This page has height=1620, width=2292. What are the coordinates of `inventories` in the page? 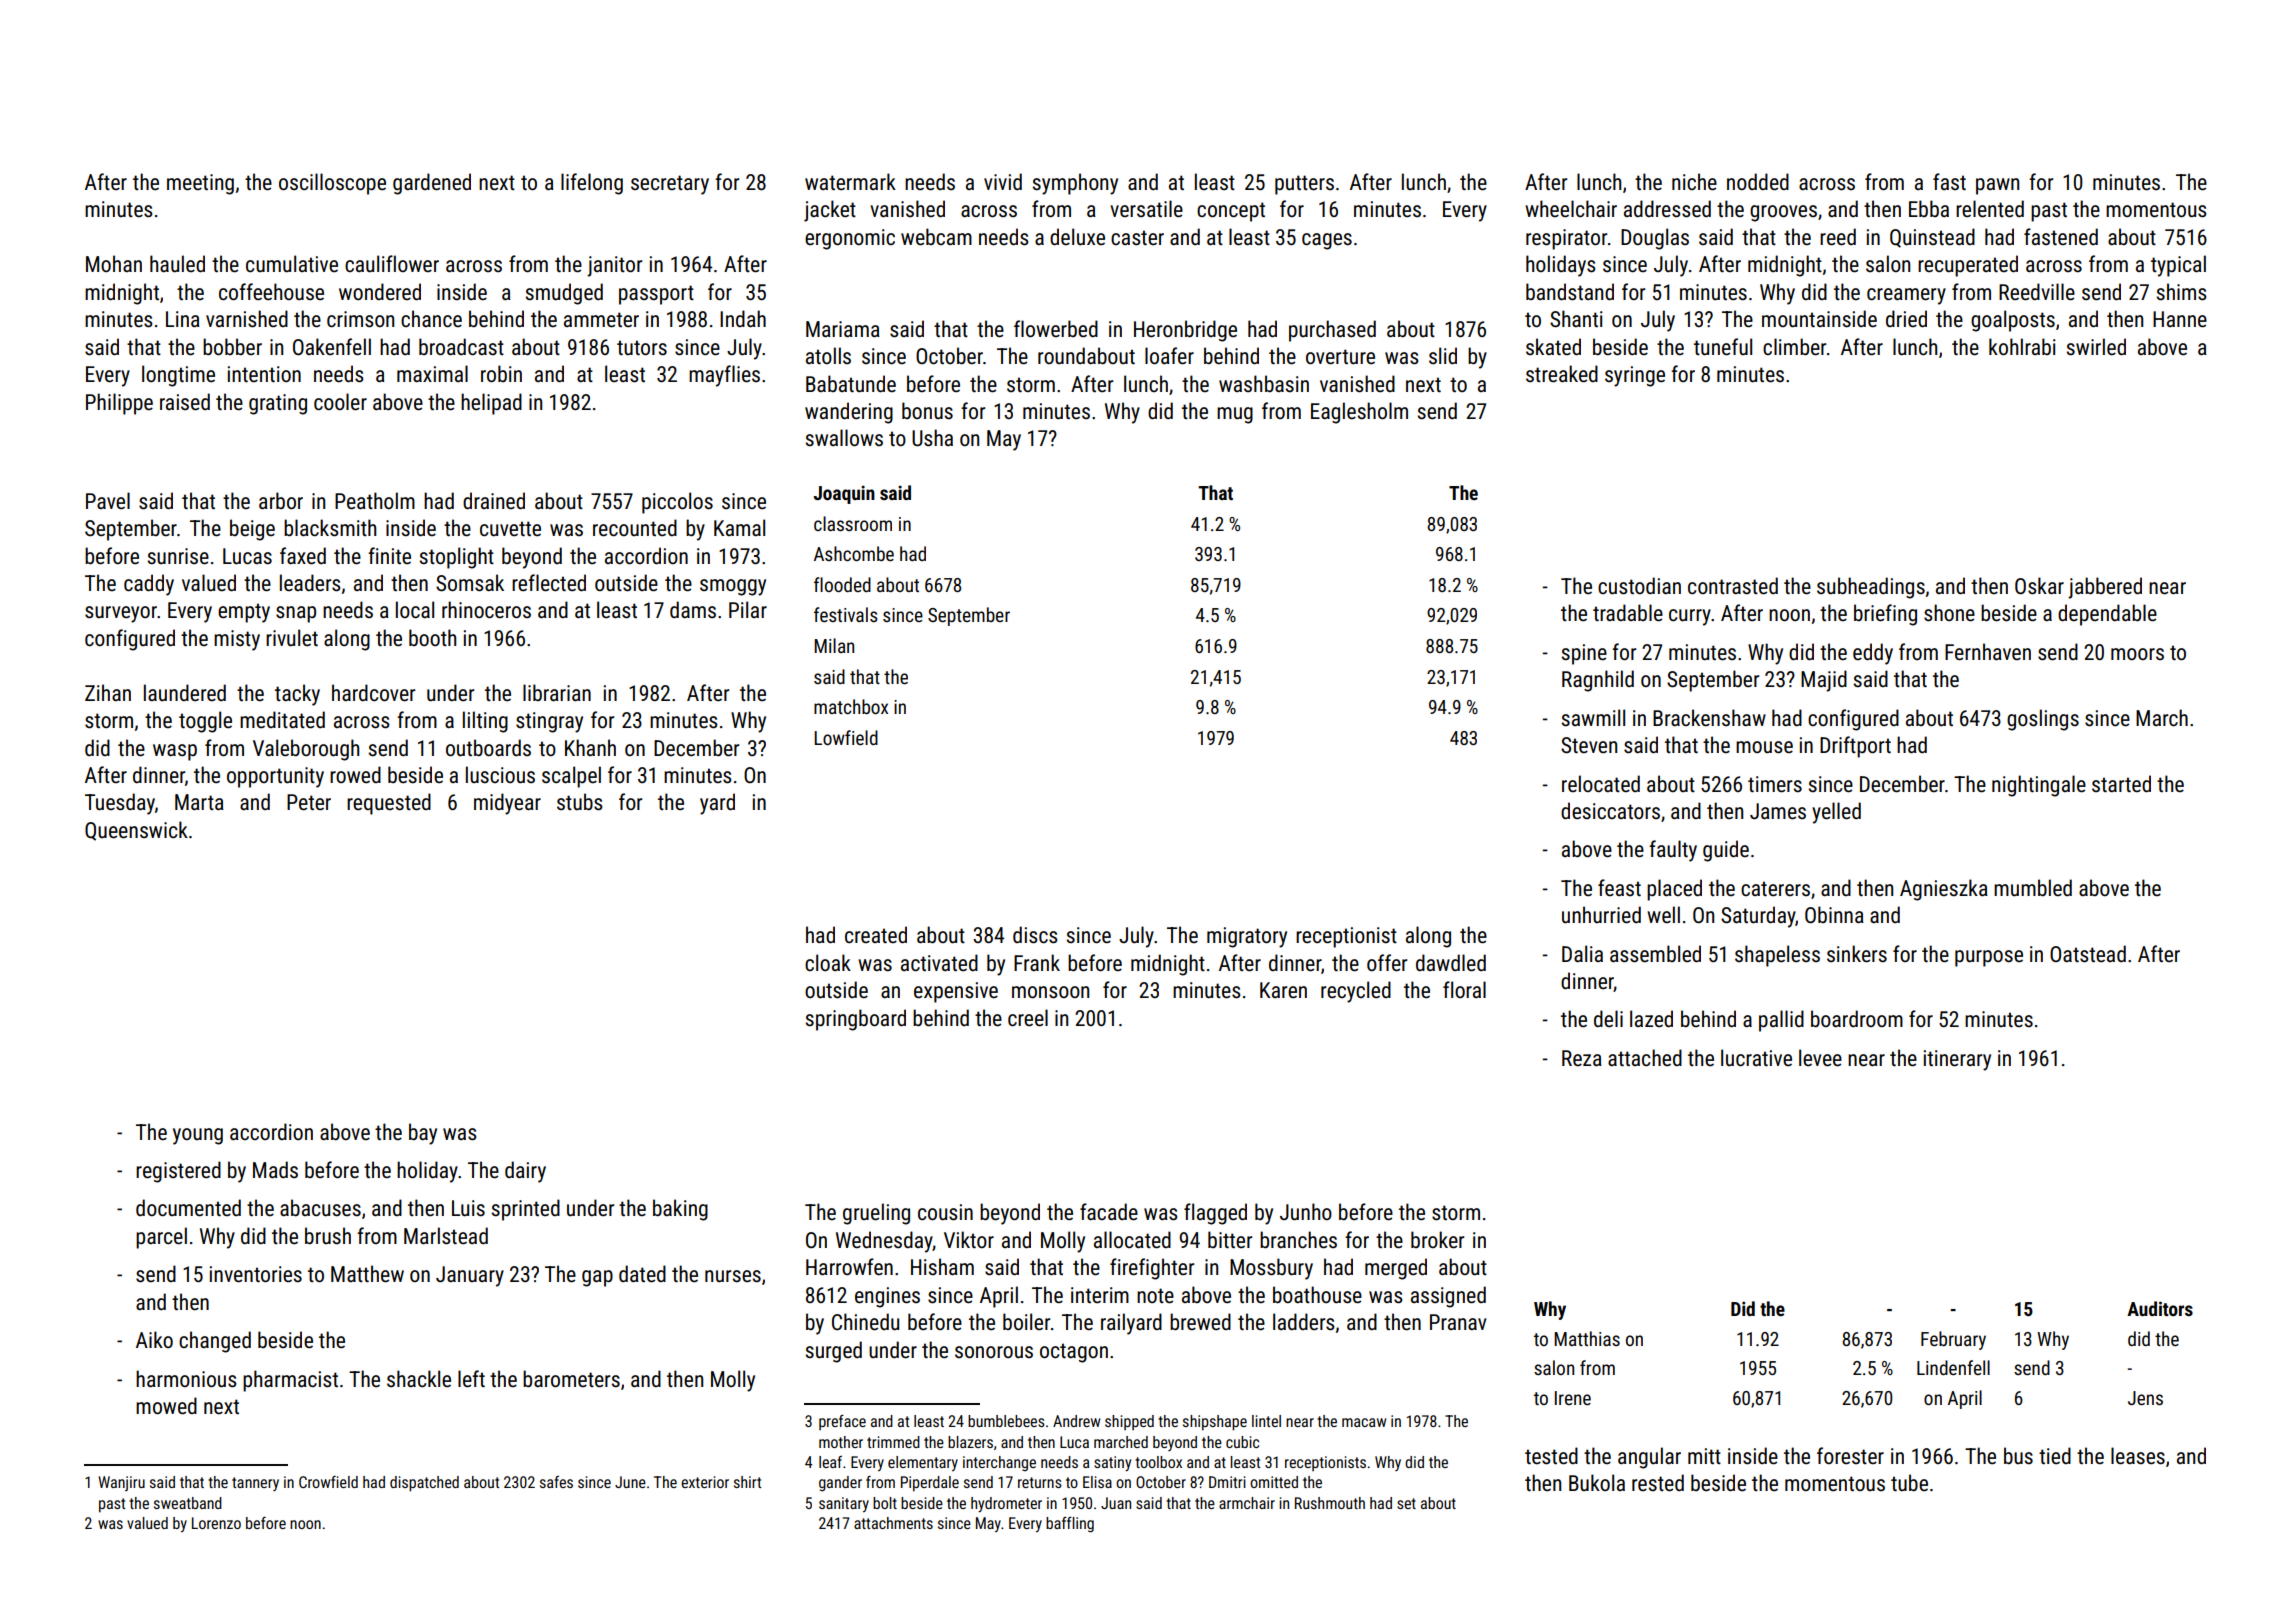 It's located at (256, 1274).
